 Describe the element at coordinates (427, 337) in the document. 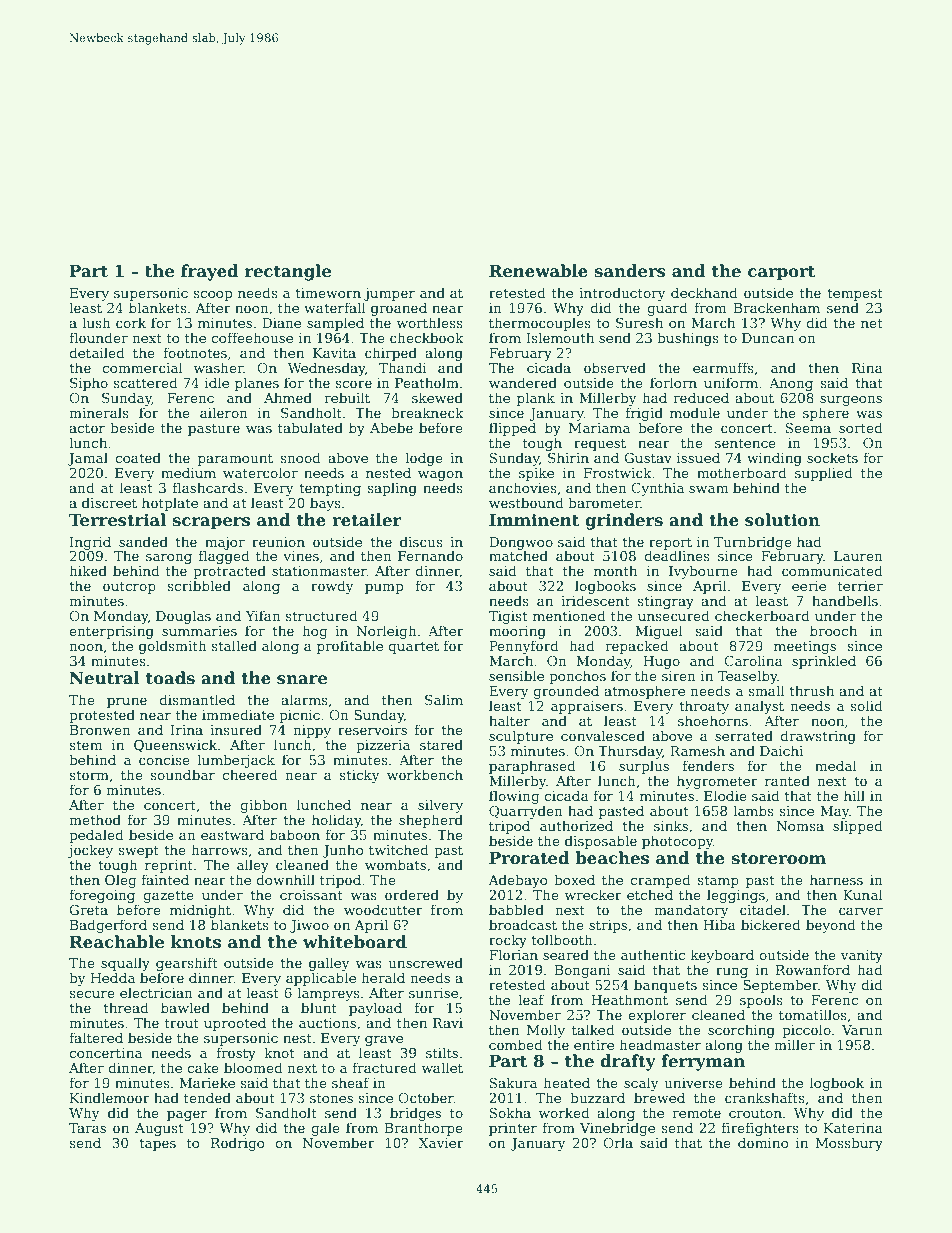

I see `checkbook` at that location.
